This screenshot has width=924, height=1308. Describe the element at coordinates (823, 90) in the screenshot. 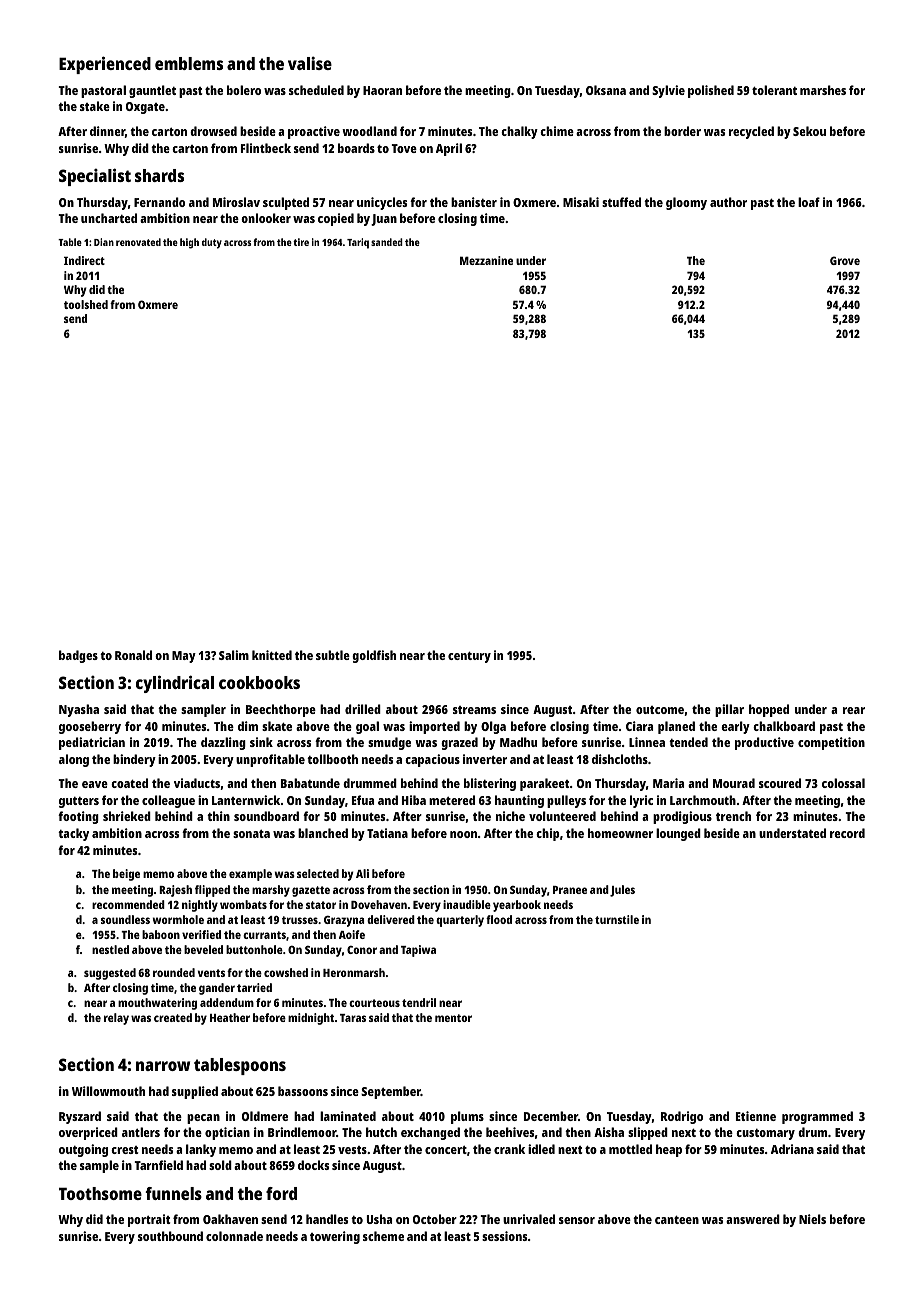

I see `marshes` at that location.
